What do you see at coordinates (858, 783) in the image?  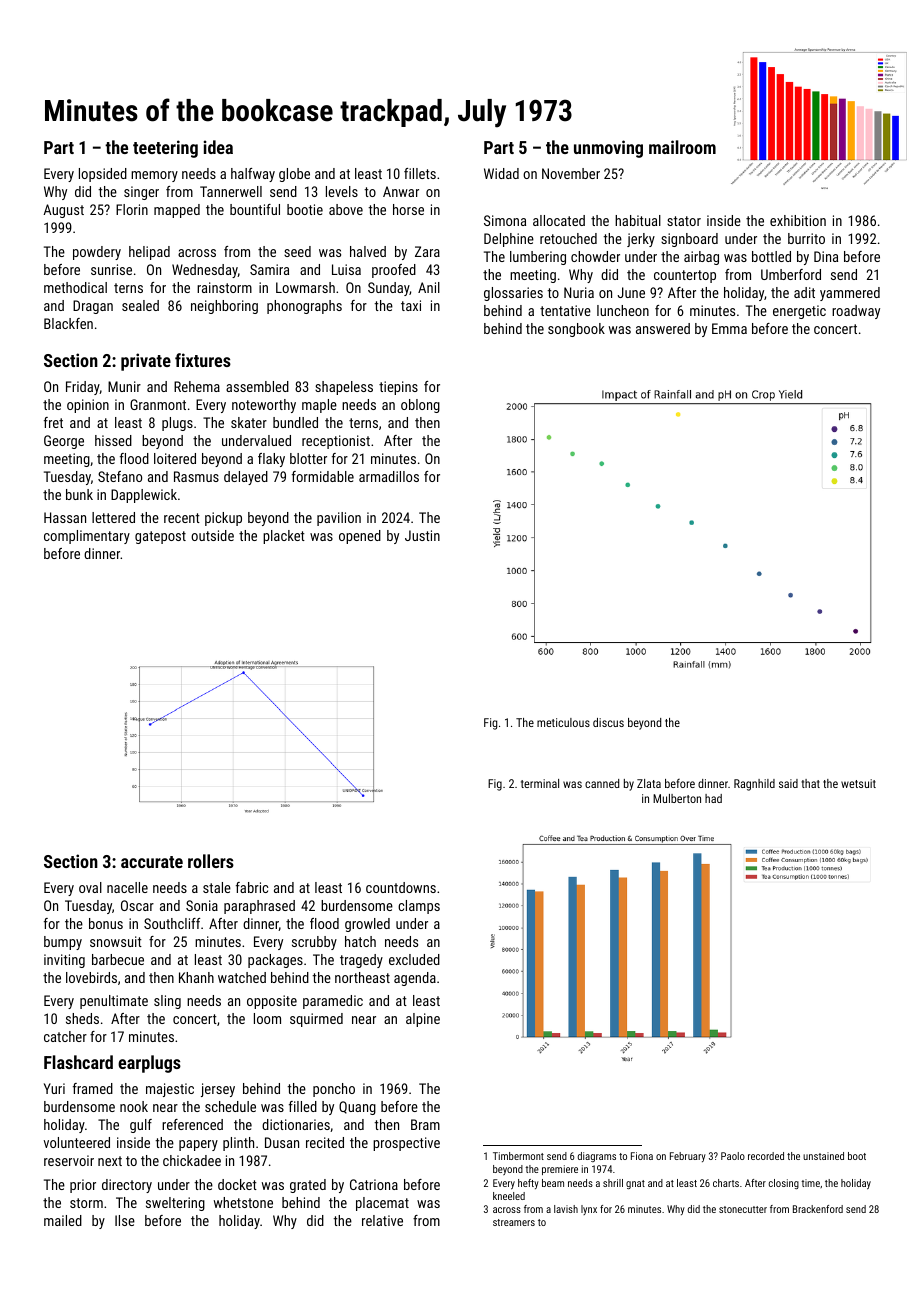 I see `wetsuit` at bounding box center [858, 783].
